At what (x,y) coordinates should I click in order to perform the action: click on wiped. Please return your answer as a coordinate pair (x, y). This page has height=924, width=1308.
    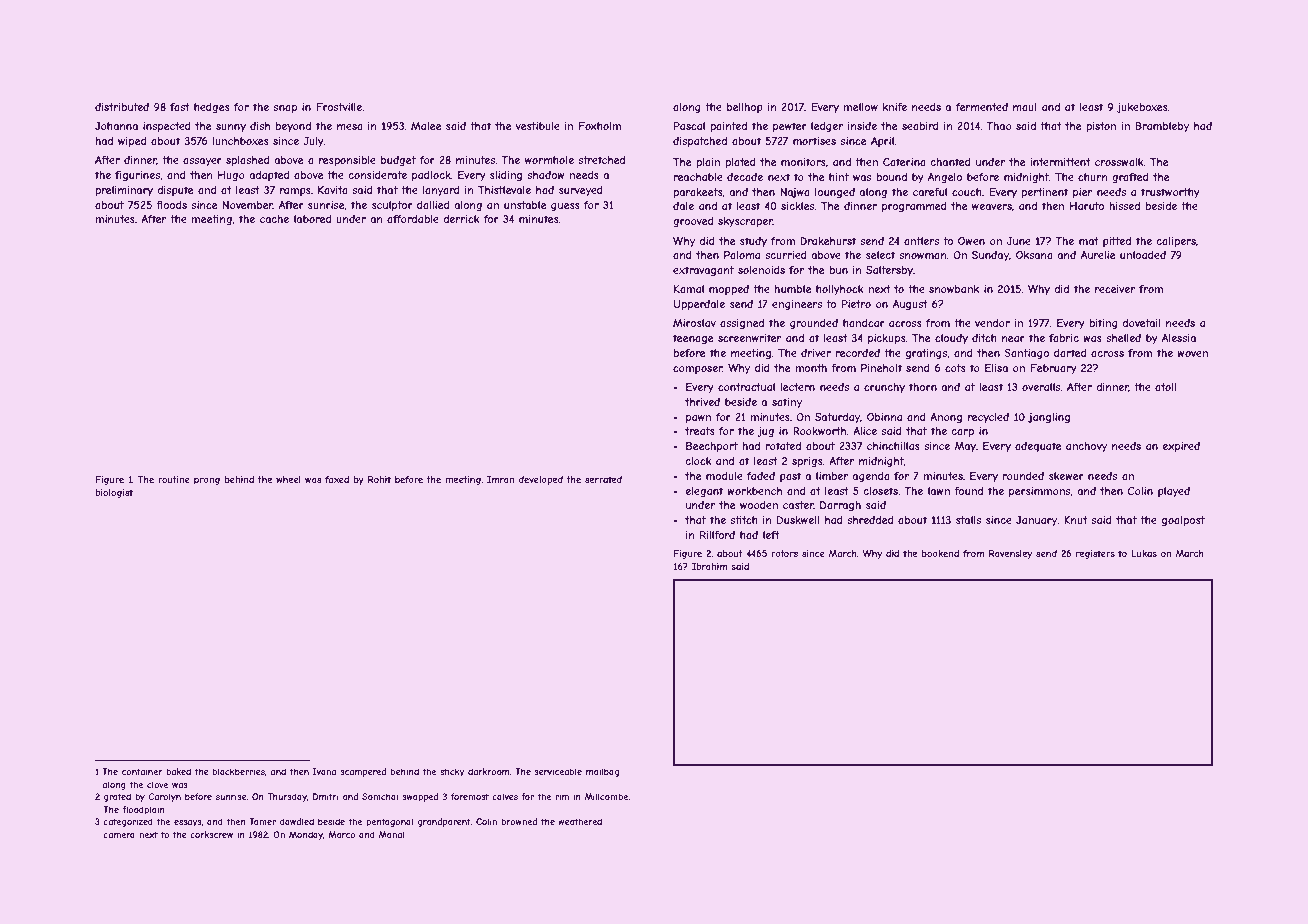
    Looking at the image, I should click on (132, 142).
